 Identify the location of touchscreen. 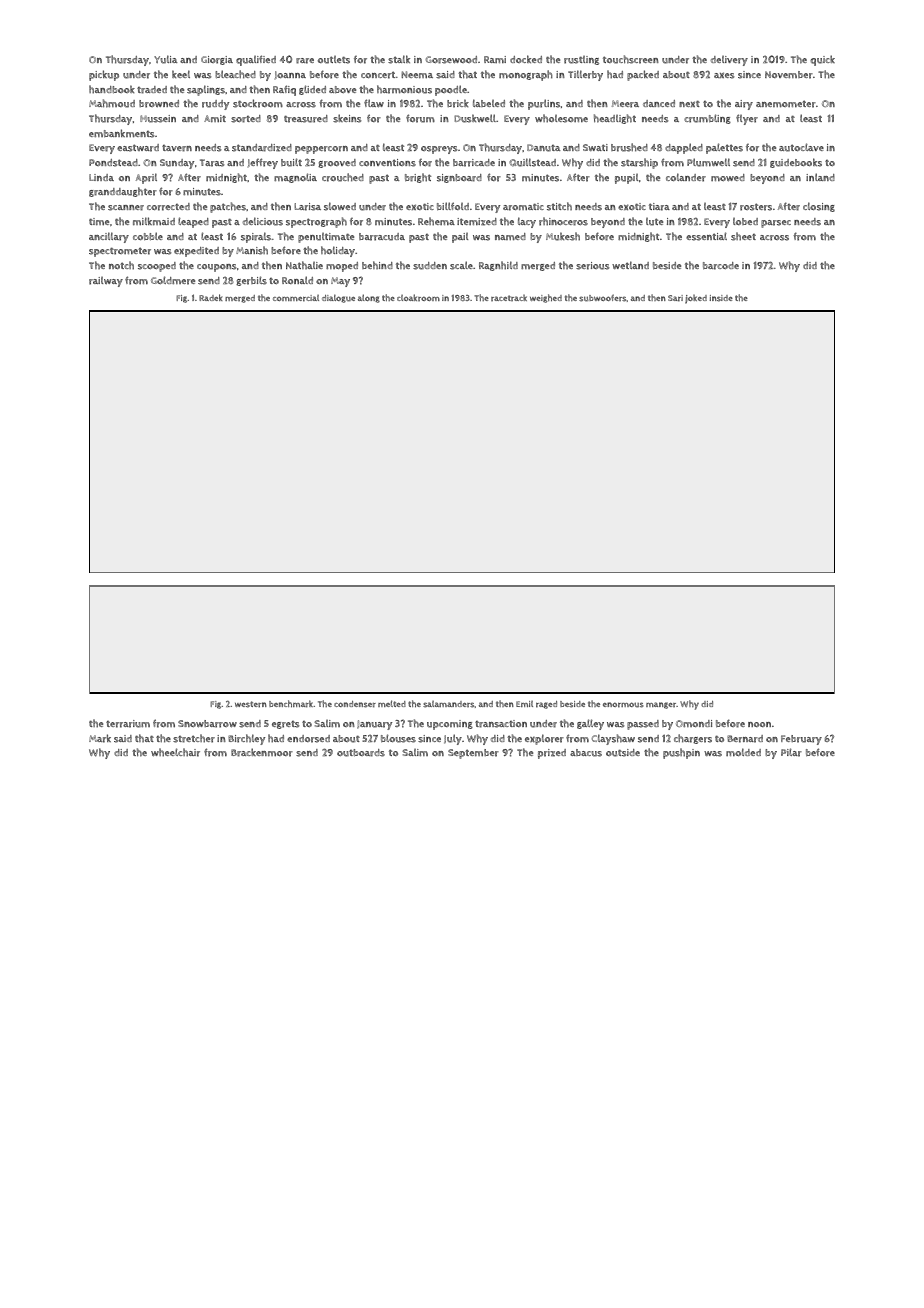
(631, 59).
